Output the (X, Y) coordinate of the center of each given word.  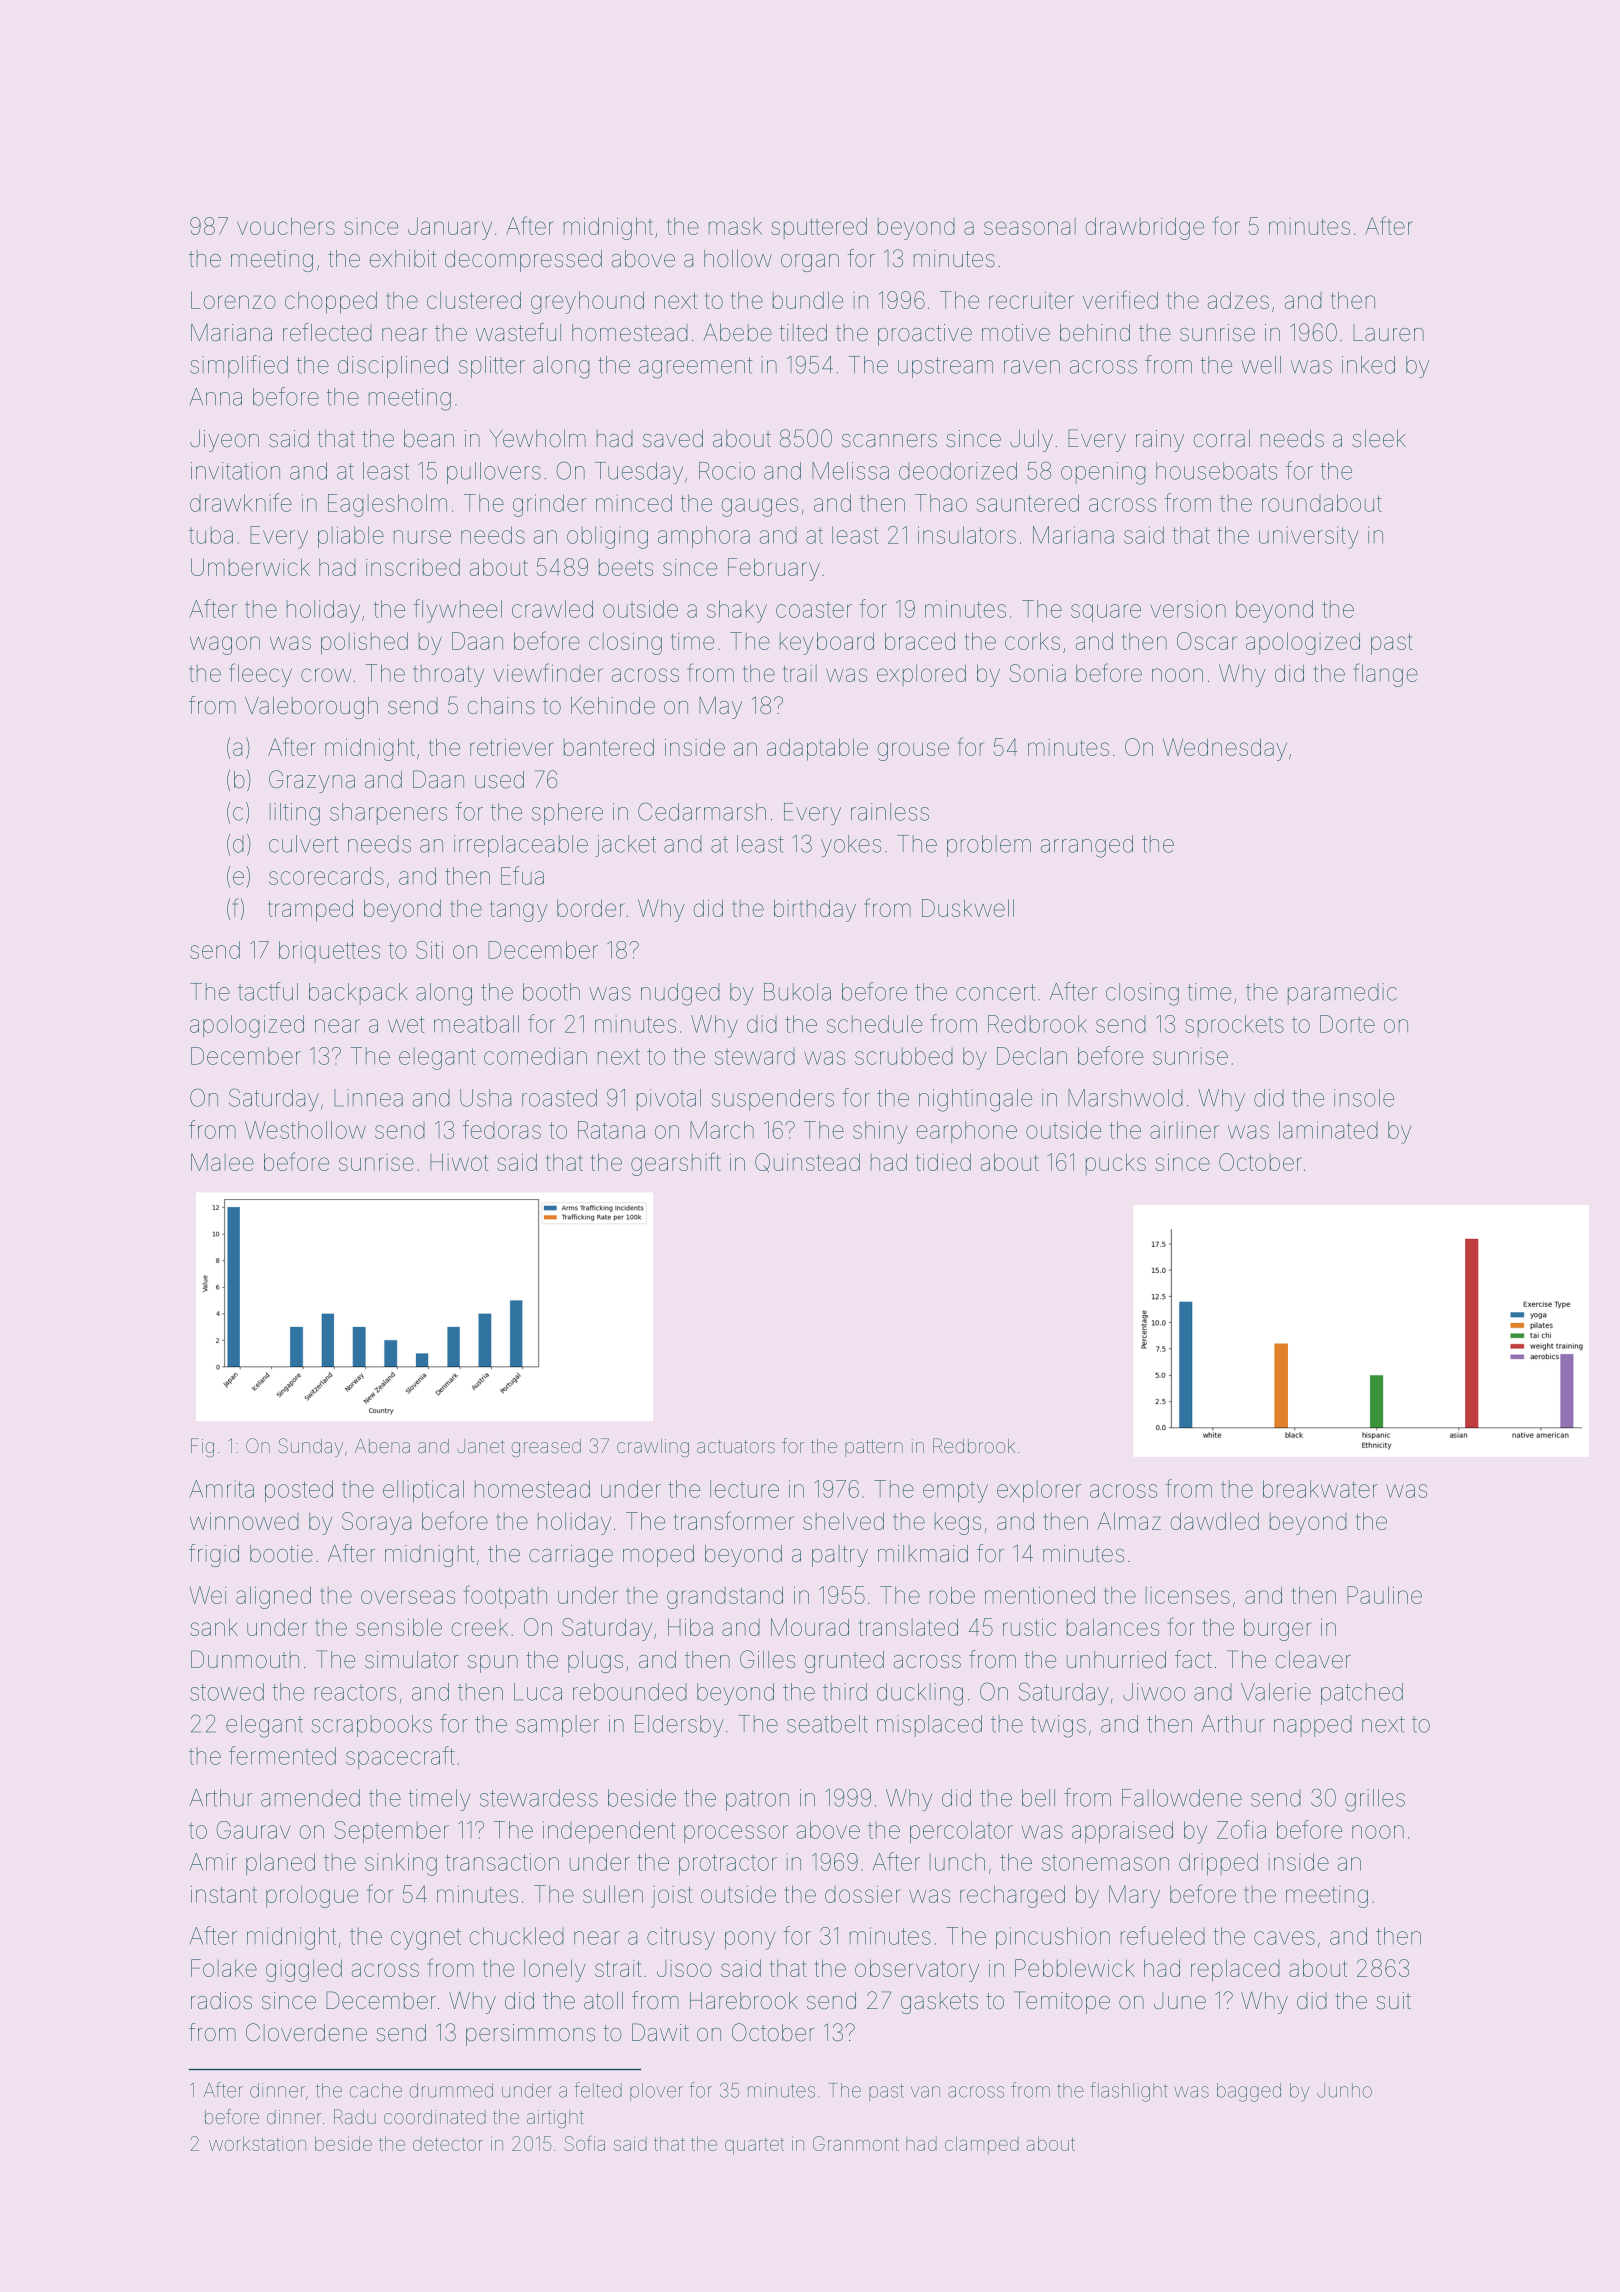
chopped (331, 302)
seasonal (1030, 226)
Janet (481, 1446)
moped (658, 1556)
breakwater (1320, 1489)
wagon (225, 645)
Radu (355, 2116)
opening (1103, 473)
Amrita (222, 1489)
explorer (1039, 1491)
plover (656, 2092)
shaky (737, 611)
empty (955, 1492)
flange (1386, 675)
